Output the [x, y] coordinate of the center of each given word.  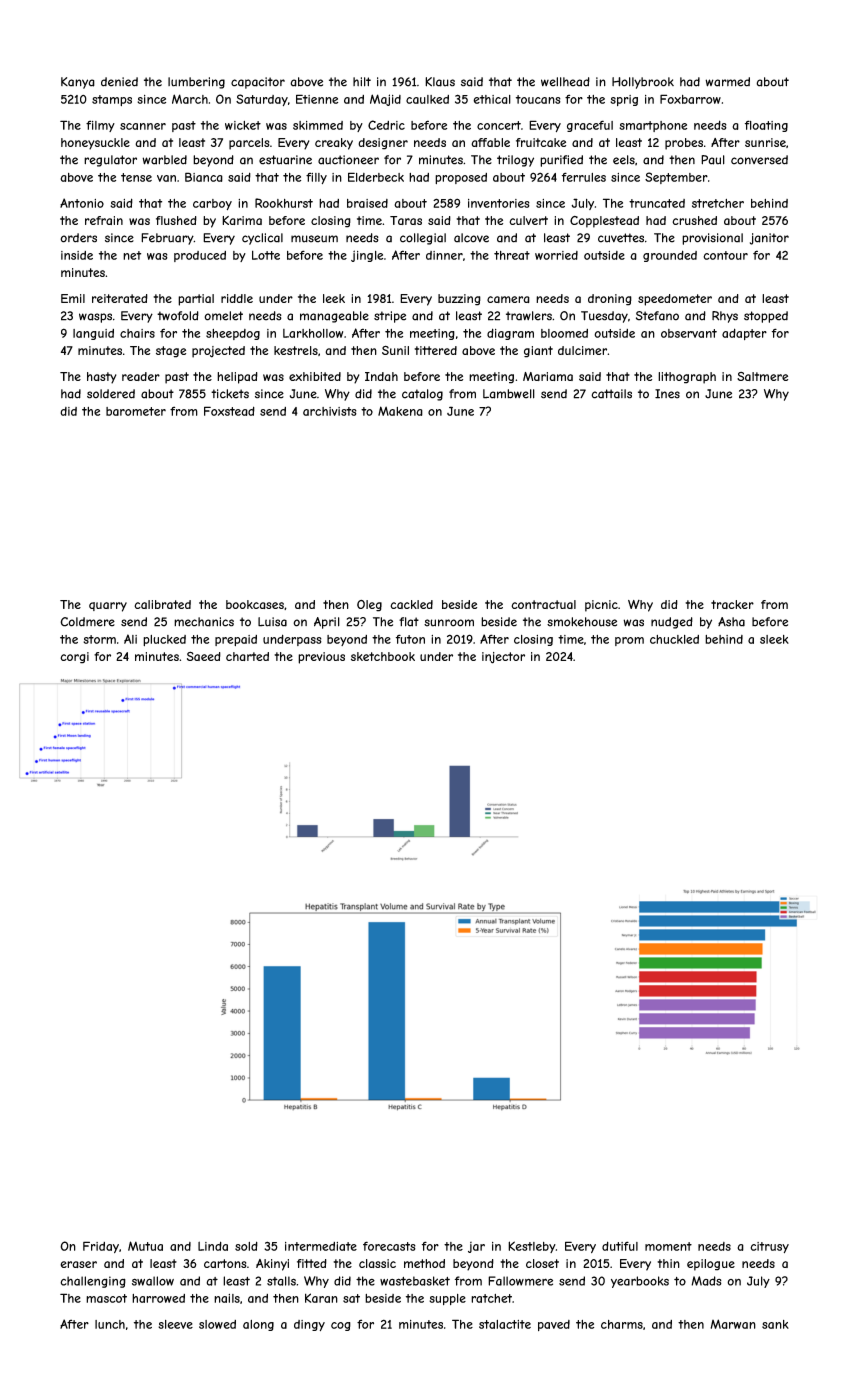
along [258, 1325]
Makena [400, 411]
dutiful [620, 1246]
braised [367, 203]
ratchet [491, 1298]
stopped [766, 317]
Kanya [78, 83]
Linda [213, 1246]
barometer [136, 411]
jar [476, 1247]
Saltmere [762, 376]
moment [668, 1246]
